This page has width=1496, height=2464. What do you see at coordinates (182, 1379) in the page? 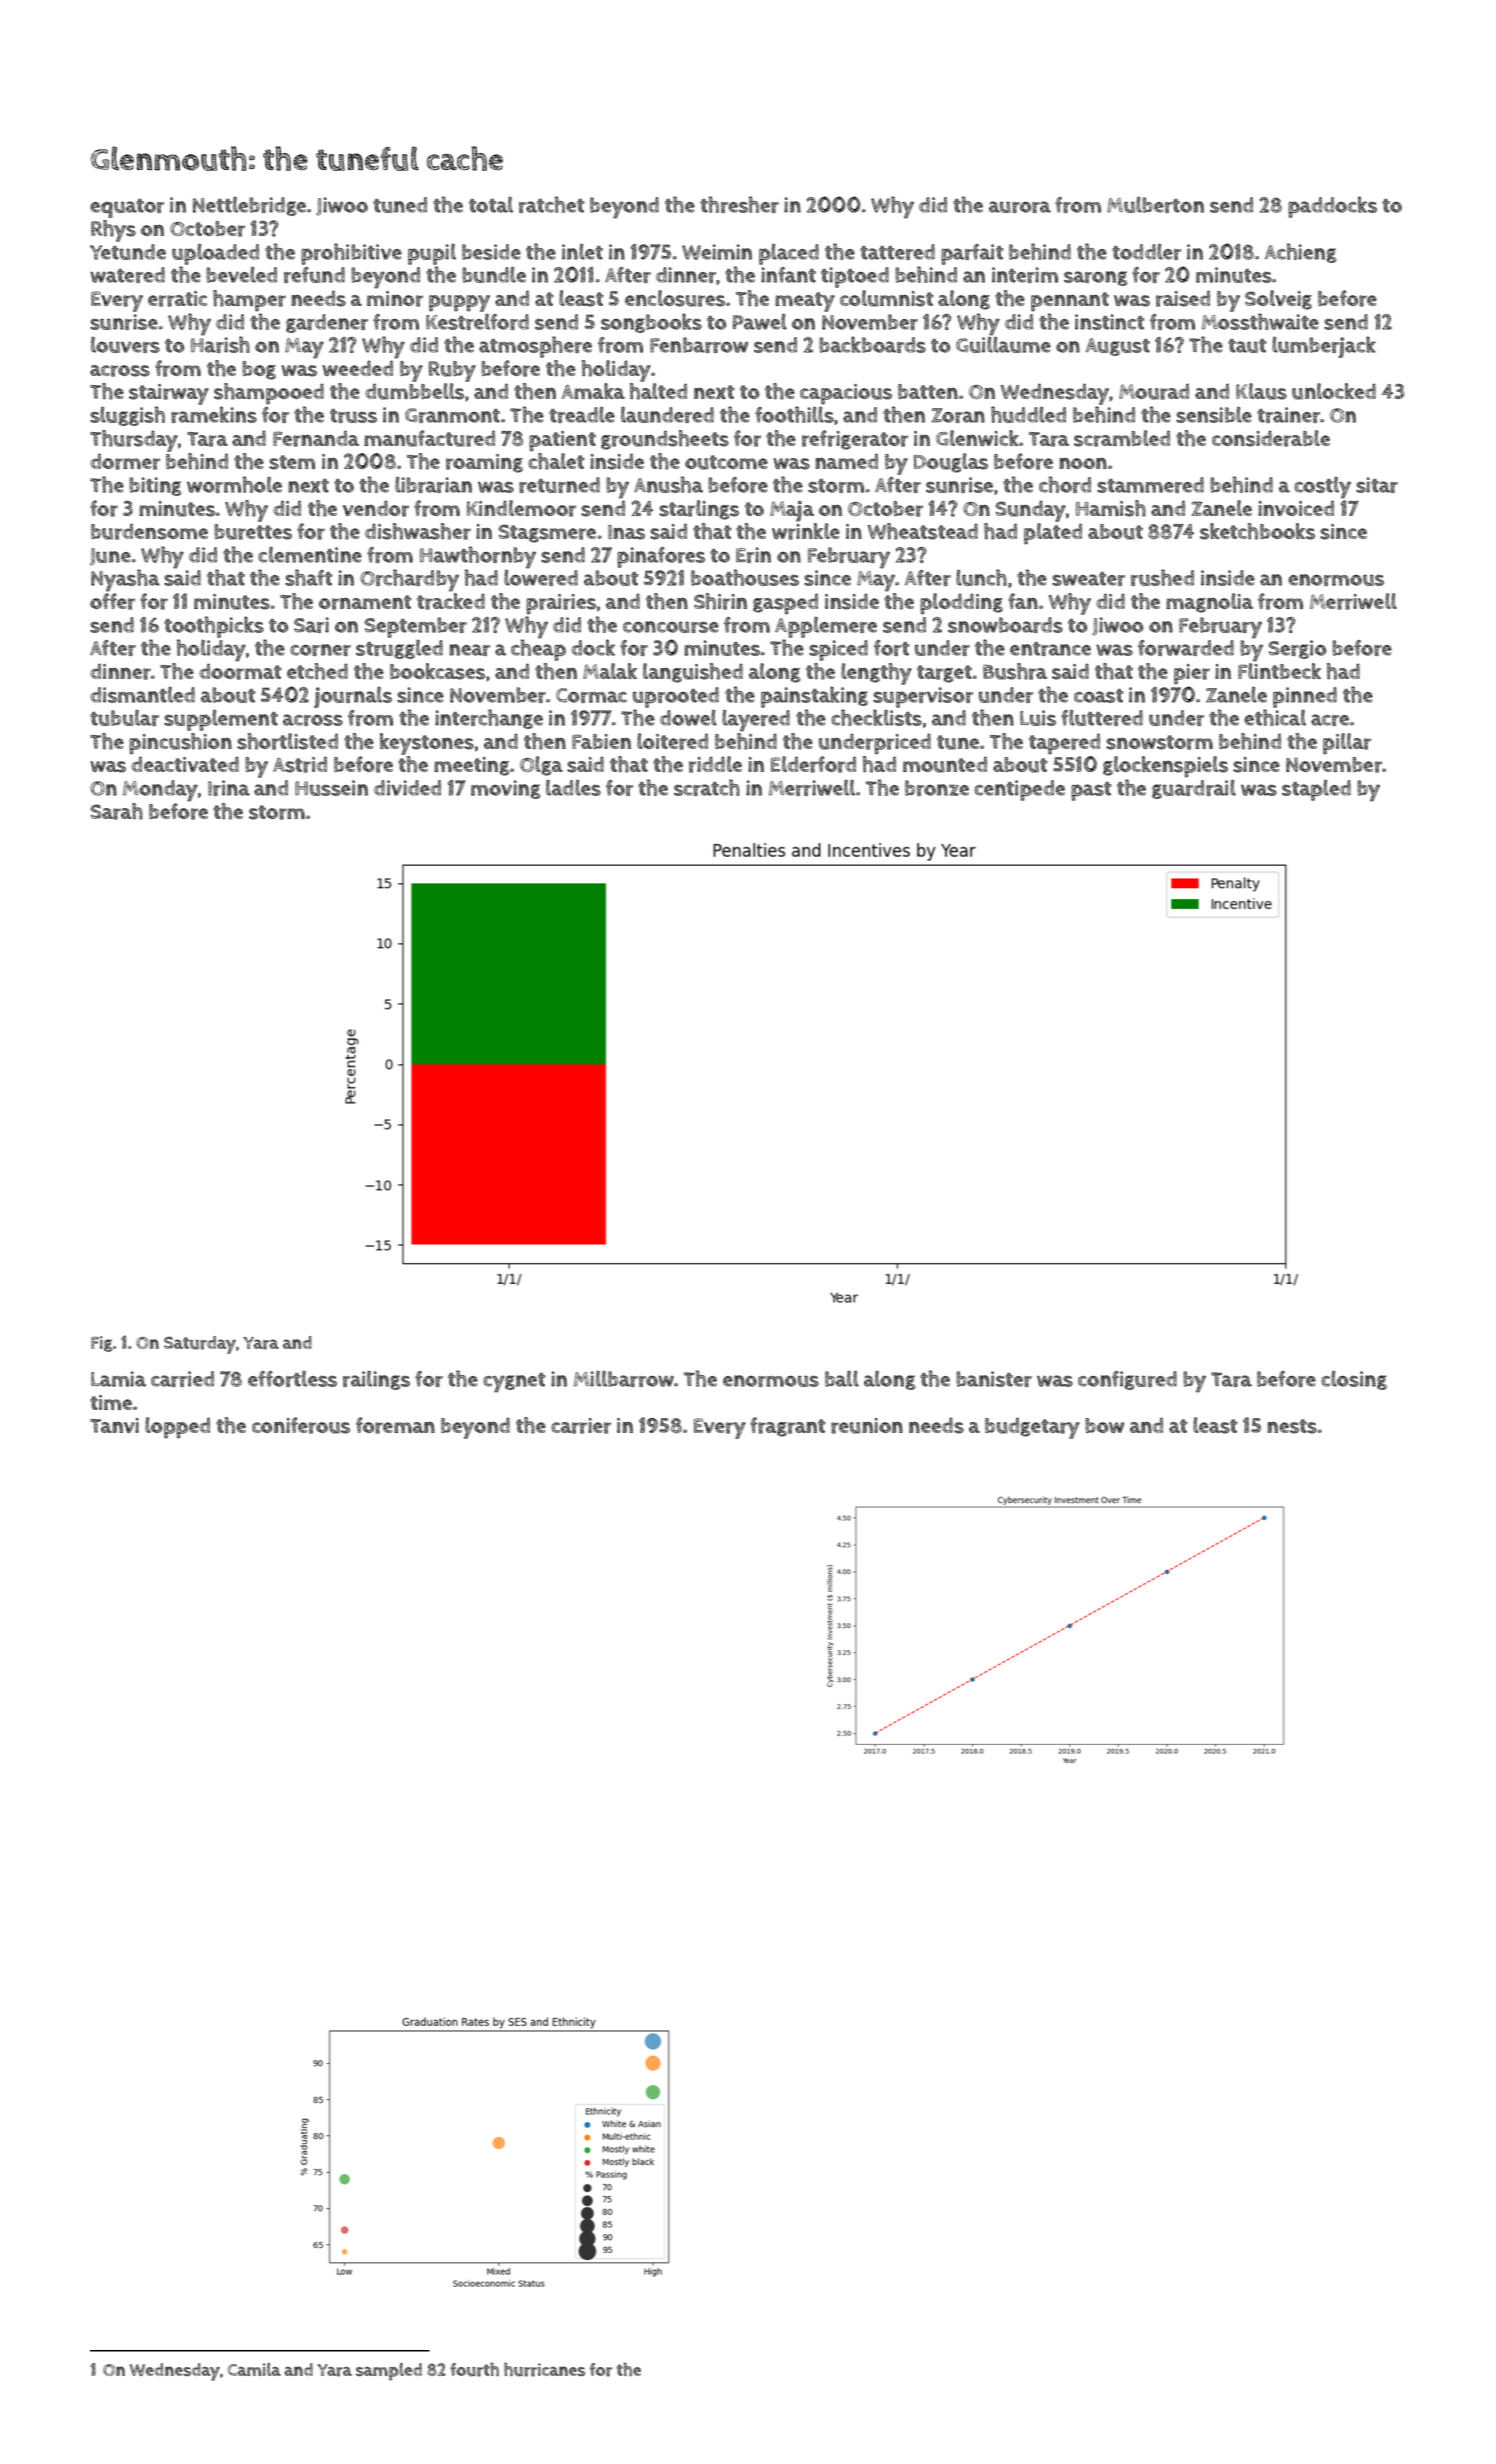
I see `carried` at bounding box center [182, 1379].
